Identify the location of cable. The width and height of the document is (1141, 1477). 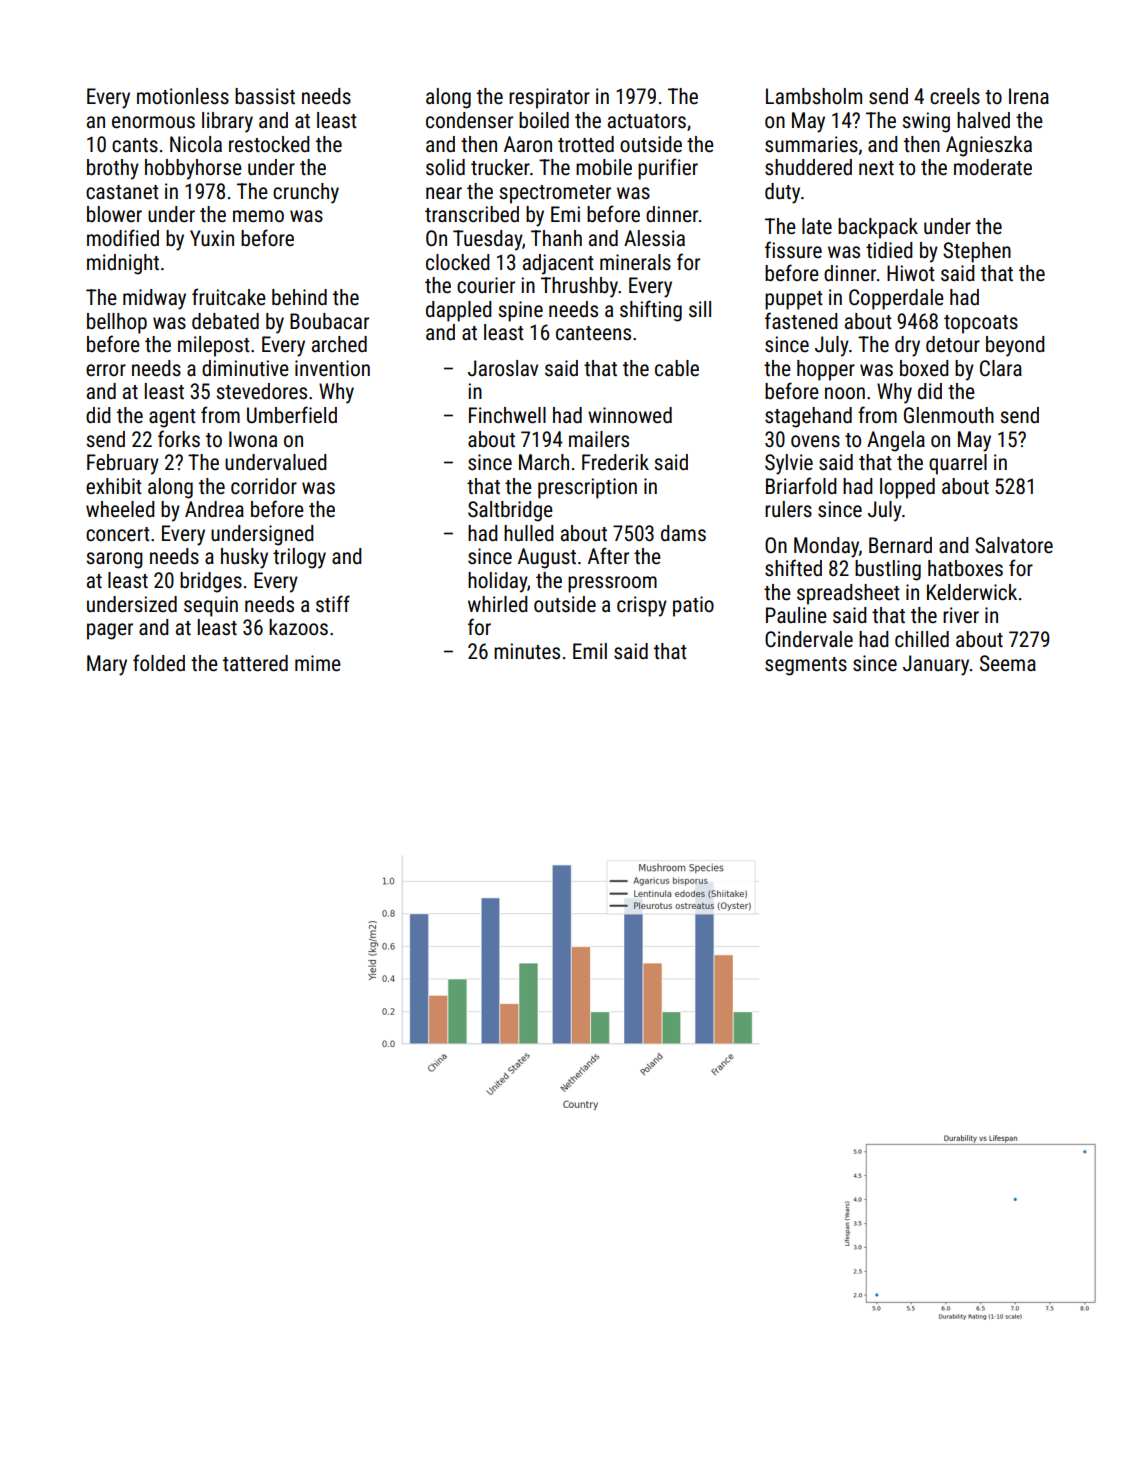
(677, 368).
